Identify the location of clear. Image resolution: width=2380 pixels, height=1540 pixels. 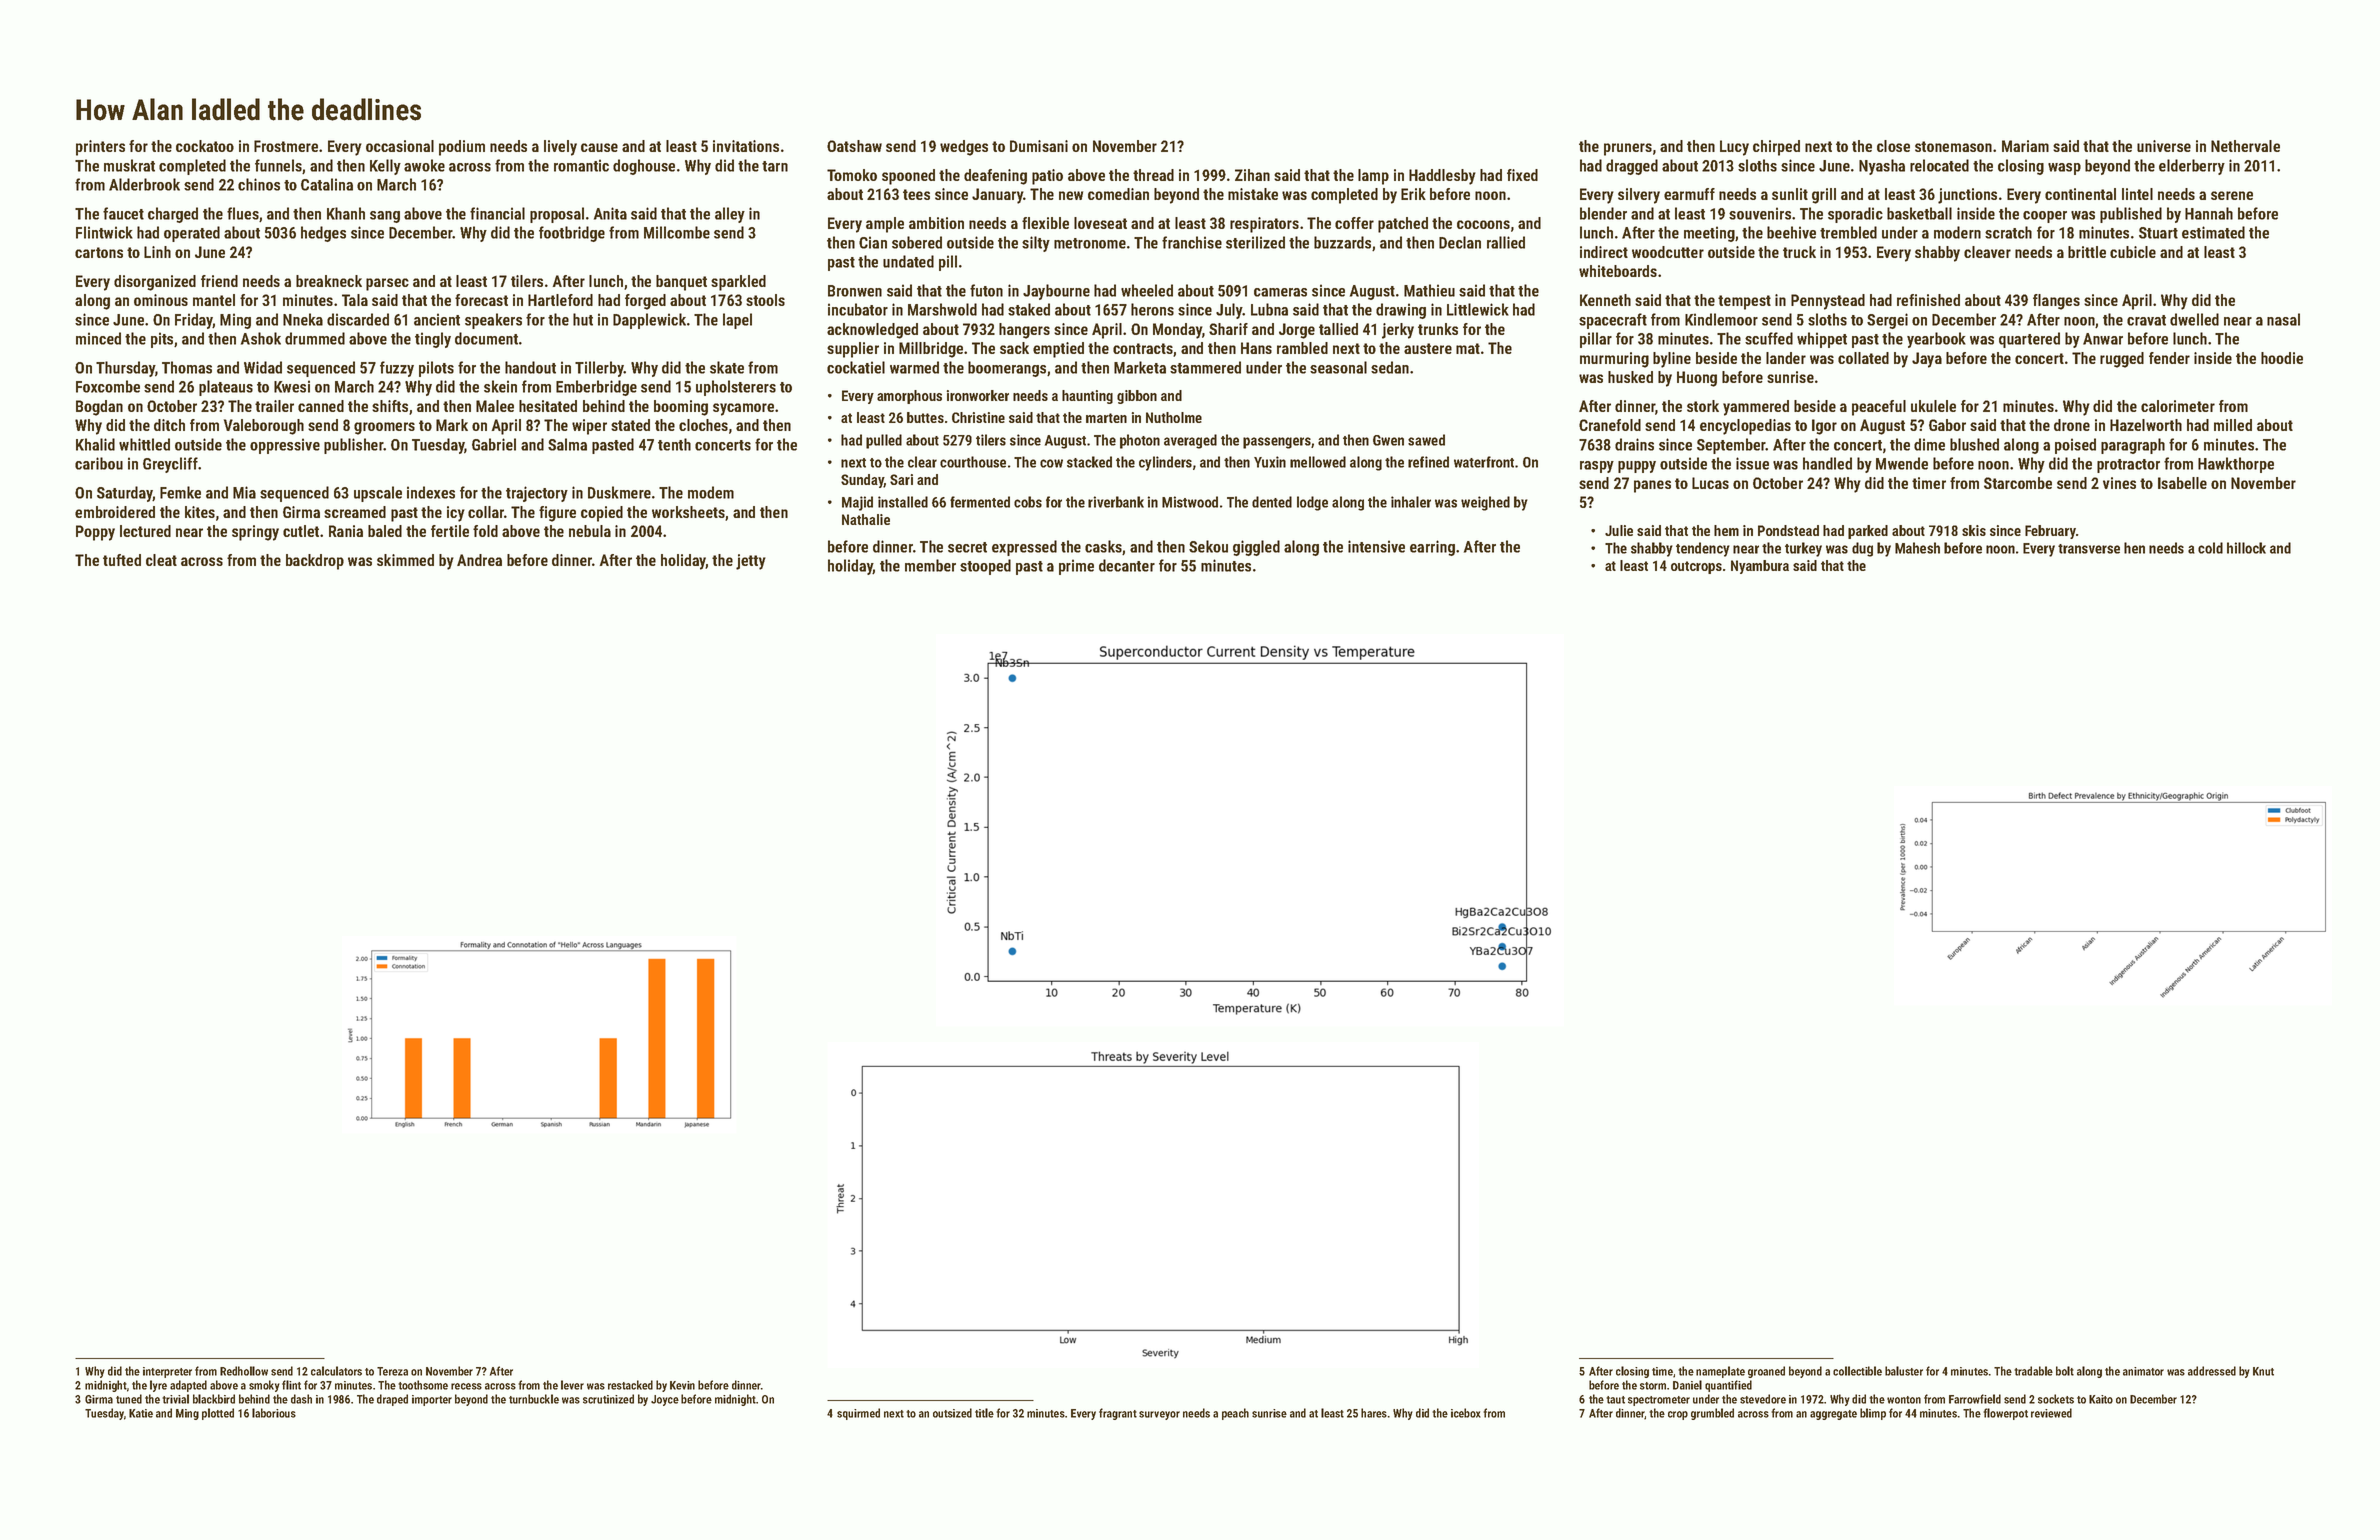
(922, 462).
